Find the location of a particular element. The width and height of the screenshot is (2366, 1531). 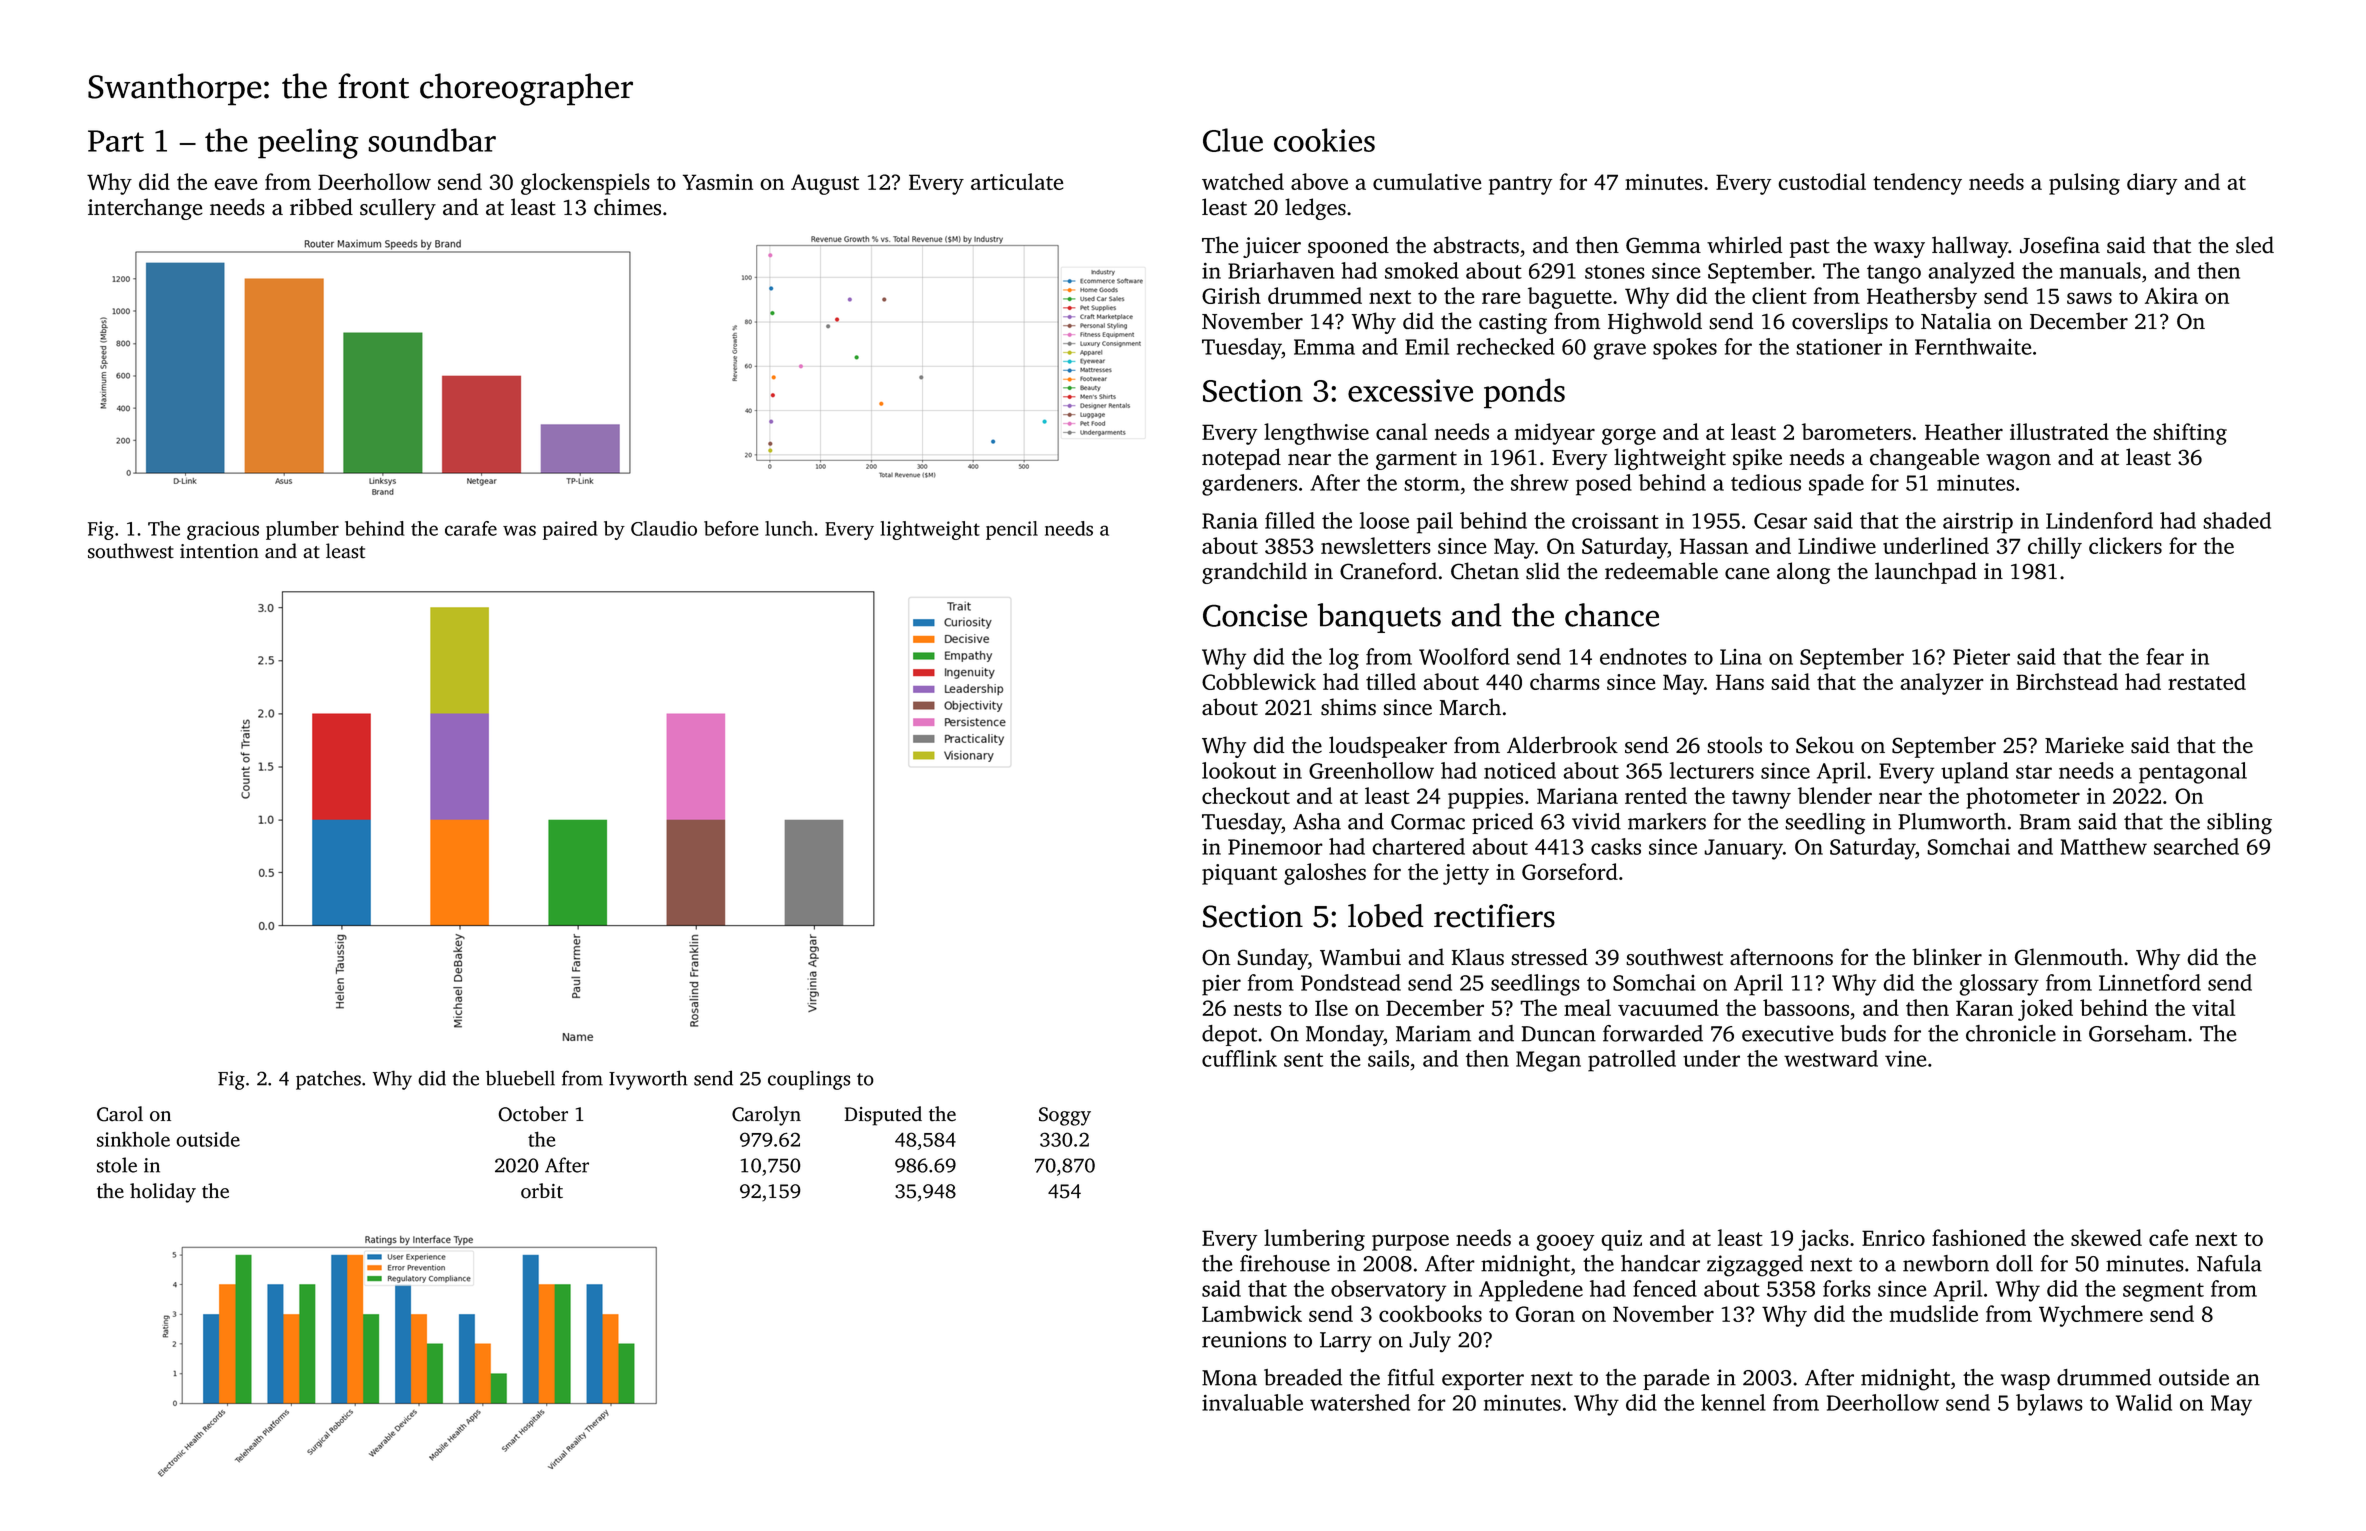

Soggy is located at coordinates (1065, 1116).
